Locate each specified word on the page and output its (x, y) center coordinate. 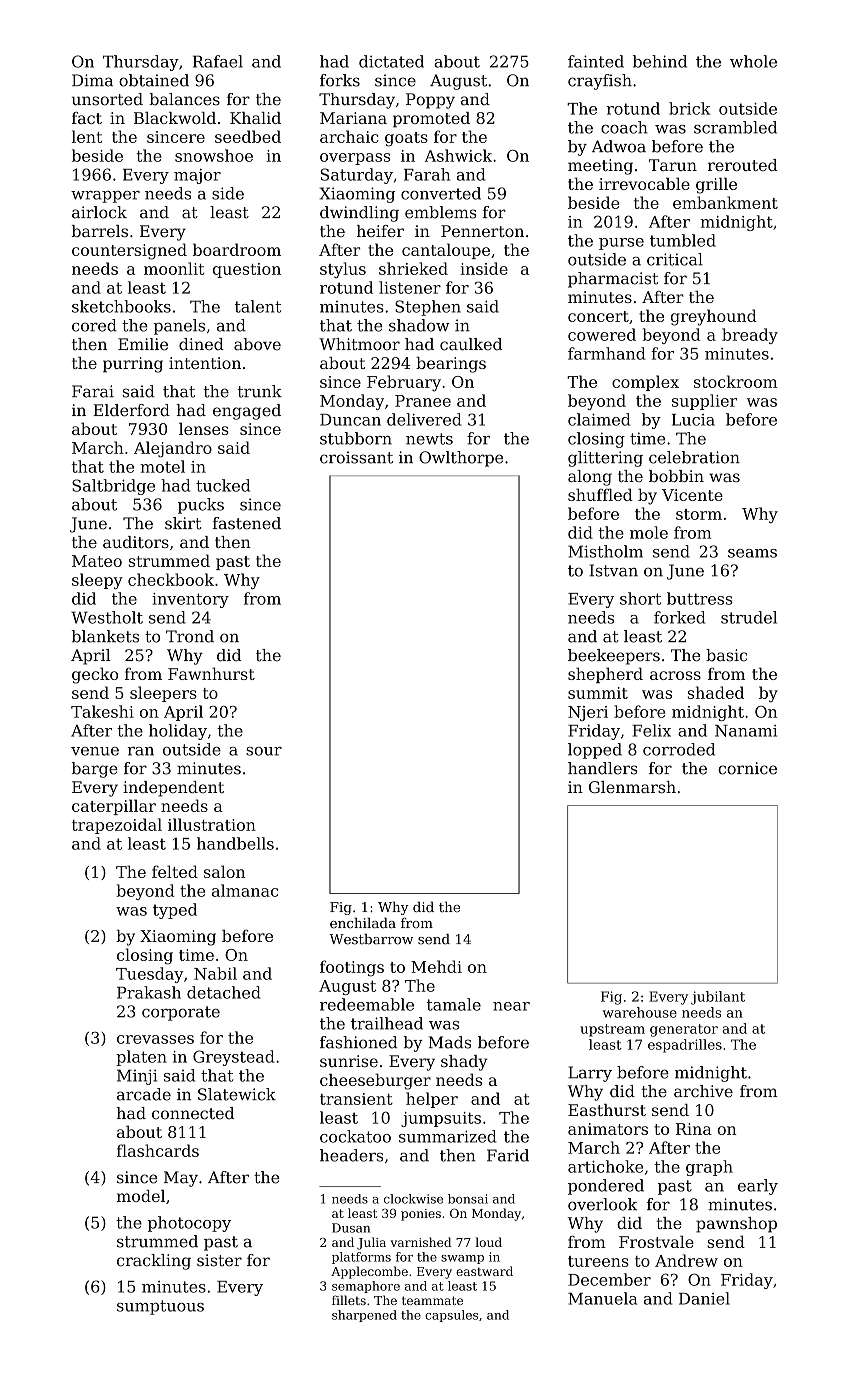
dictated (391, 61)
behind (660, 61)
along (590, 478)
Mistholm (605, 551)
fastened (247, 523)
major (197, 176)
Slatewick (237, 1094)
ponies (421, 1215)
